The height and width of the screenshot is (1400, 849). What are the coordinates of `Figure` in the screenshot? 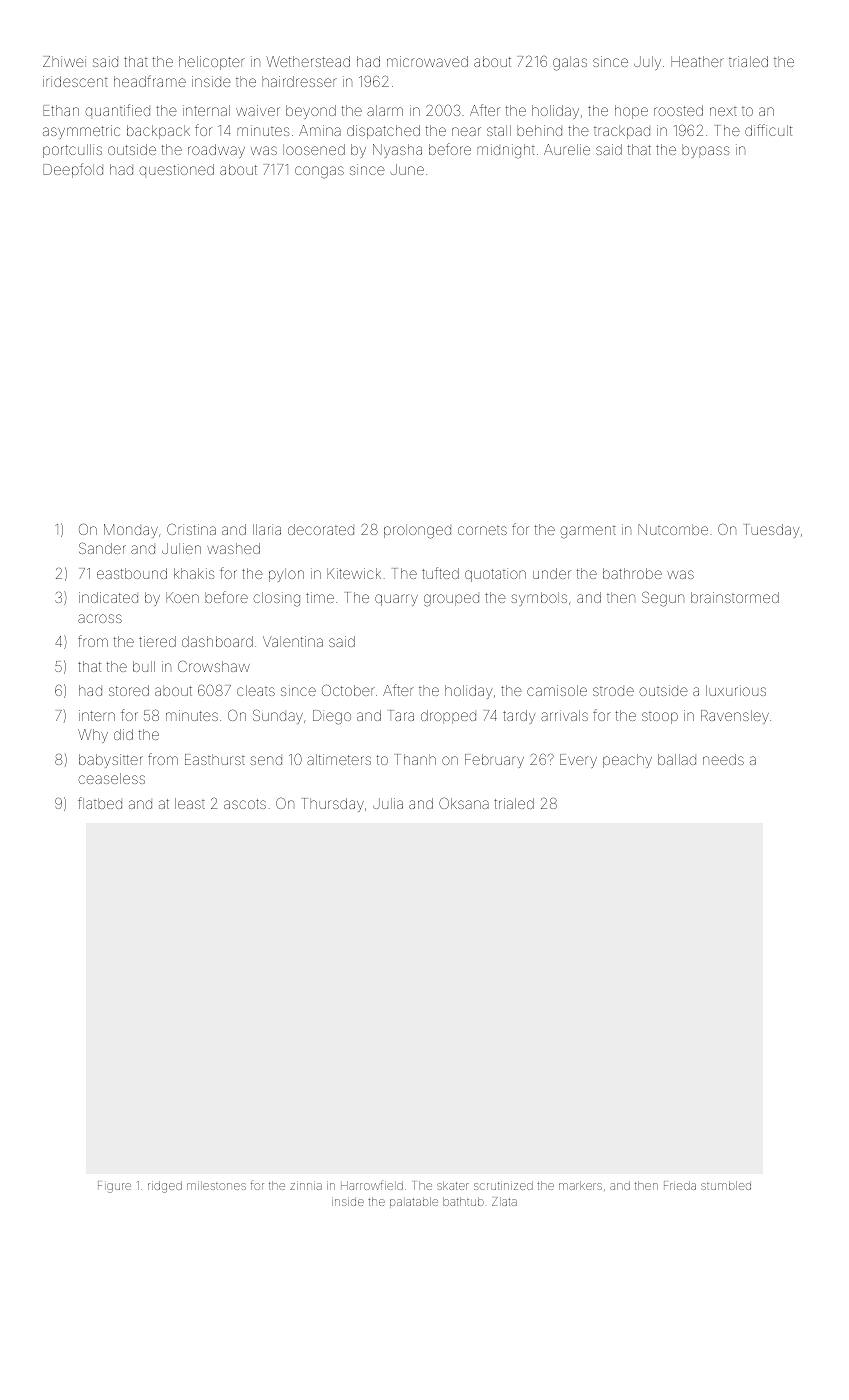 It's located at (114, 1187).
